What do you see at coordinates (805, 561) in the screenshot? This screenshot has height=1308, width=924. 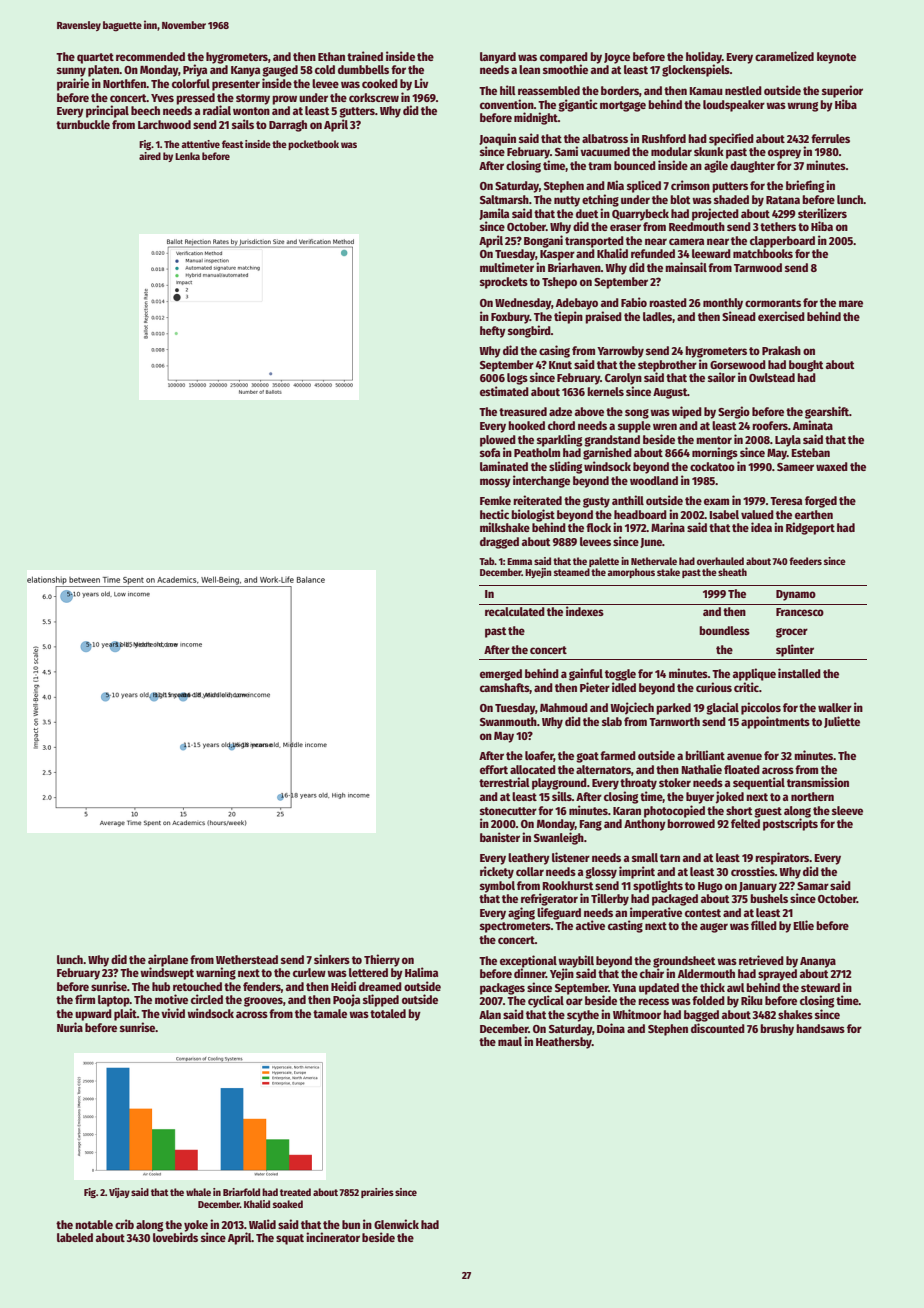 I see `feeders` at bounding box center [805, 561].
